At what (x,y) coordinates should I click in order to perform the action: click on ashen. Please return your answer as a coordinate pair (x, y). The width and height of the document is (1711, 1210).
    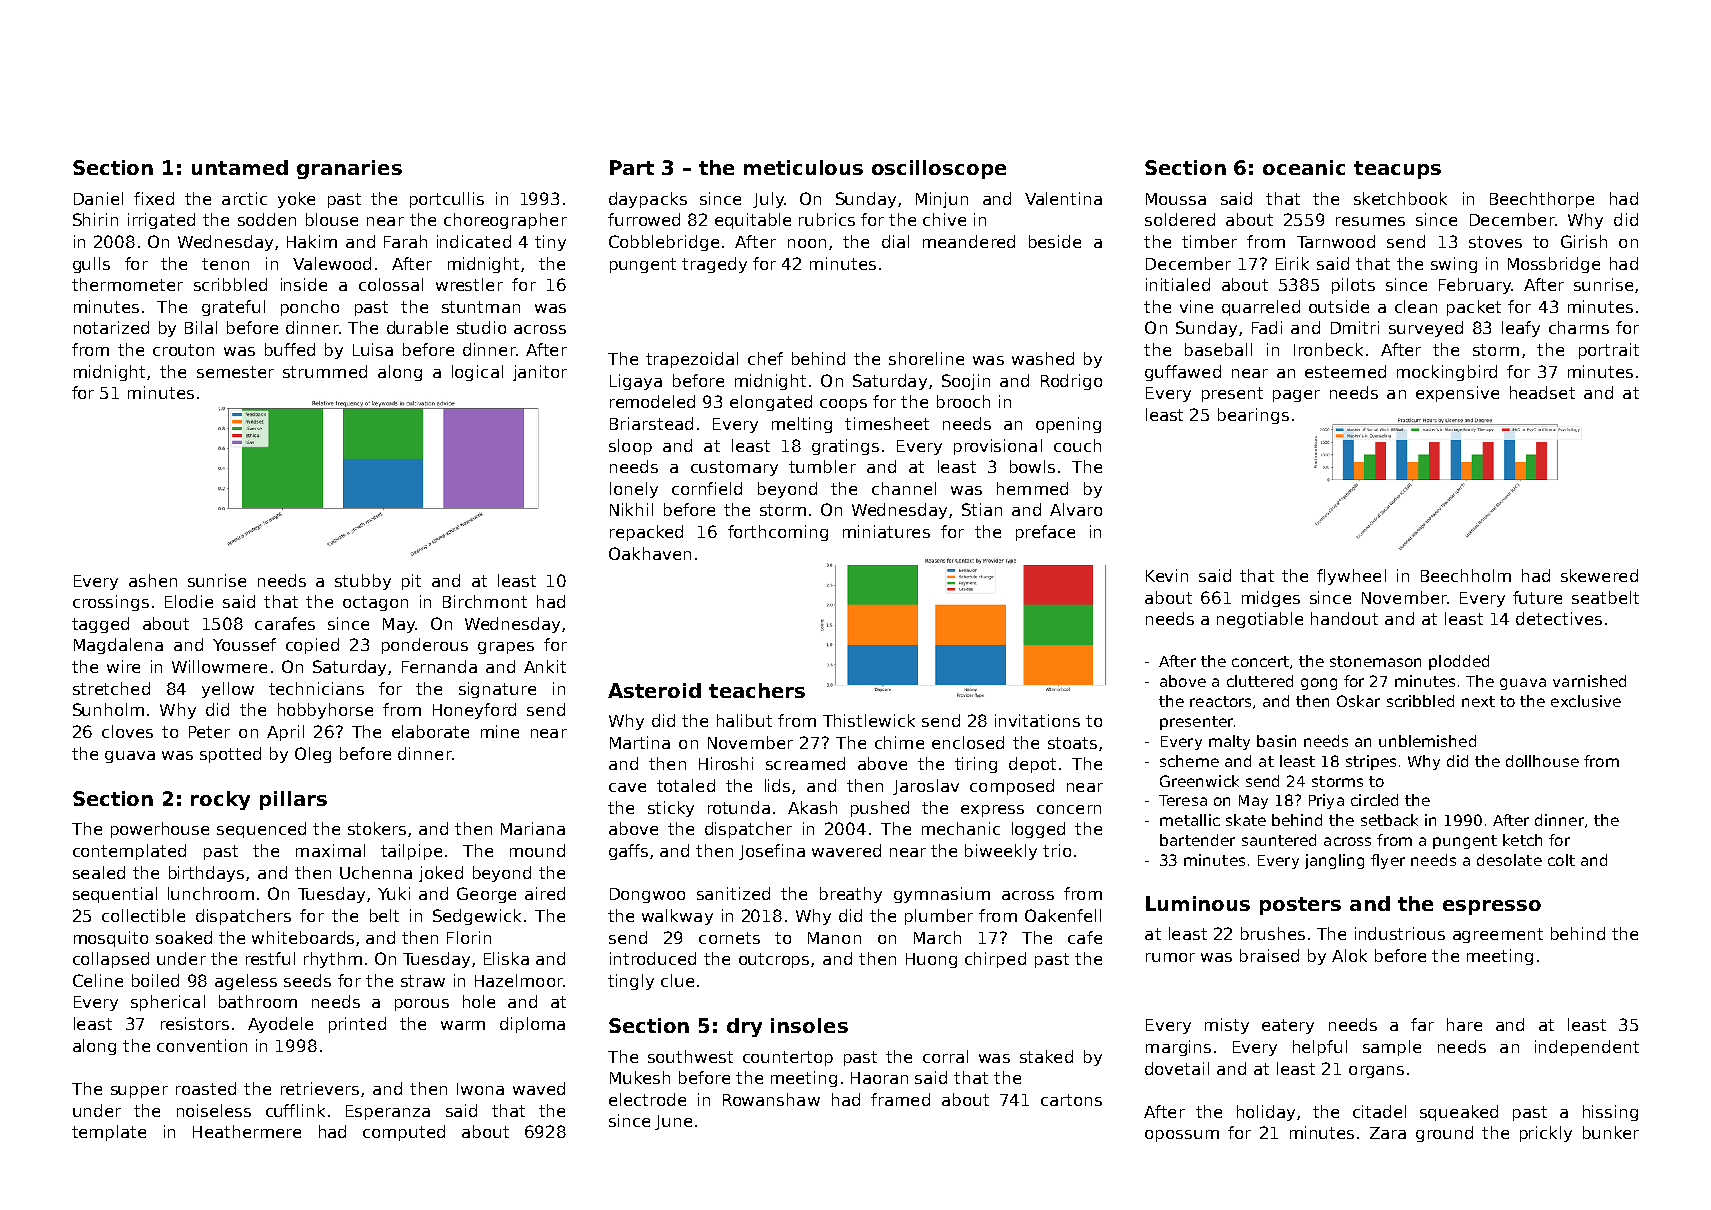
    Looking at the image, I should click on (153, 580).
